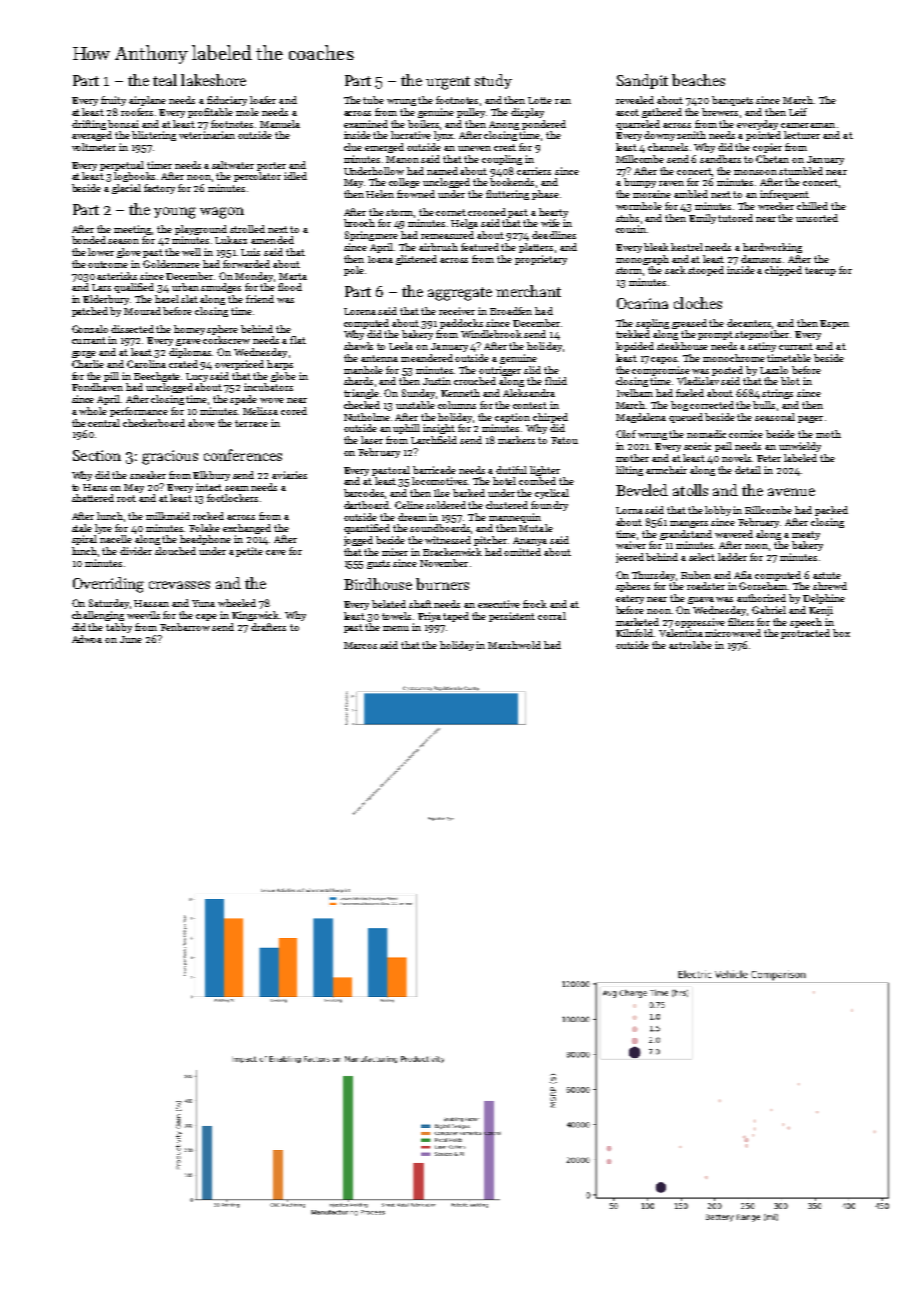 The height and width of the screenshot is (1308, 924). Describe the element at coordinates (452, 552) in the screenshot. I see `Brackenwick` at that location.
